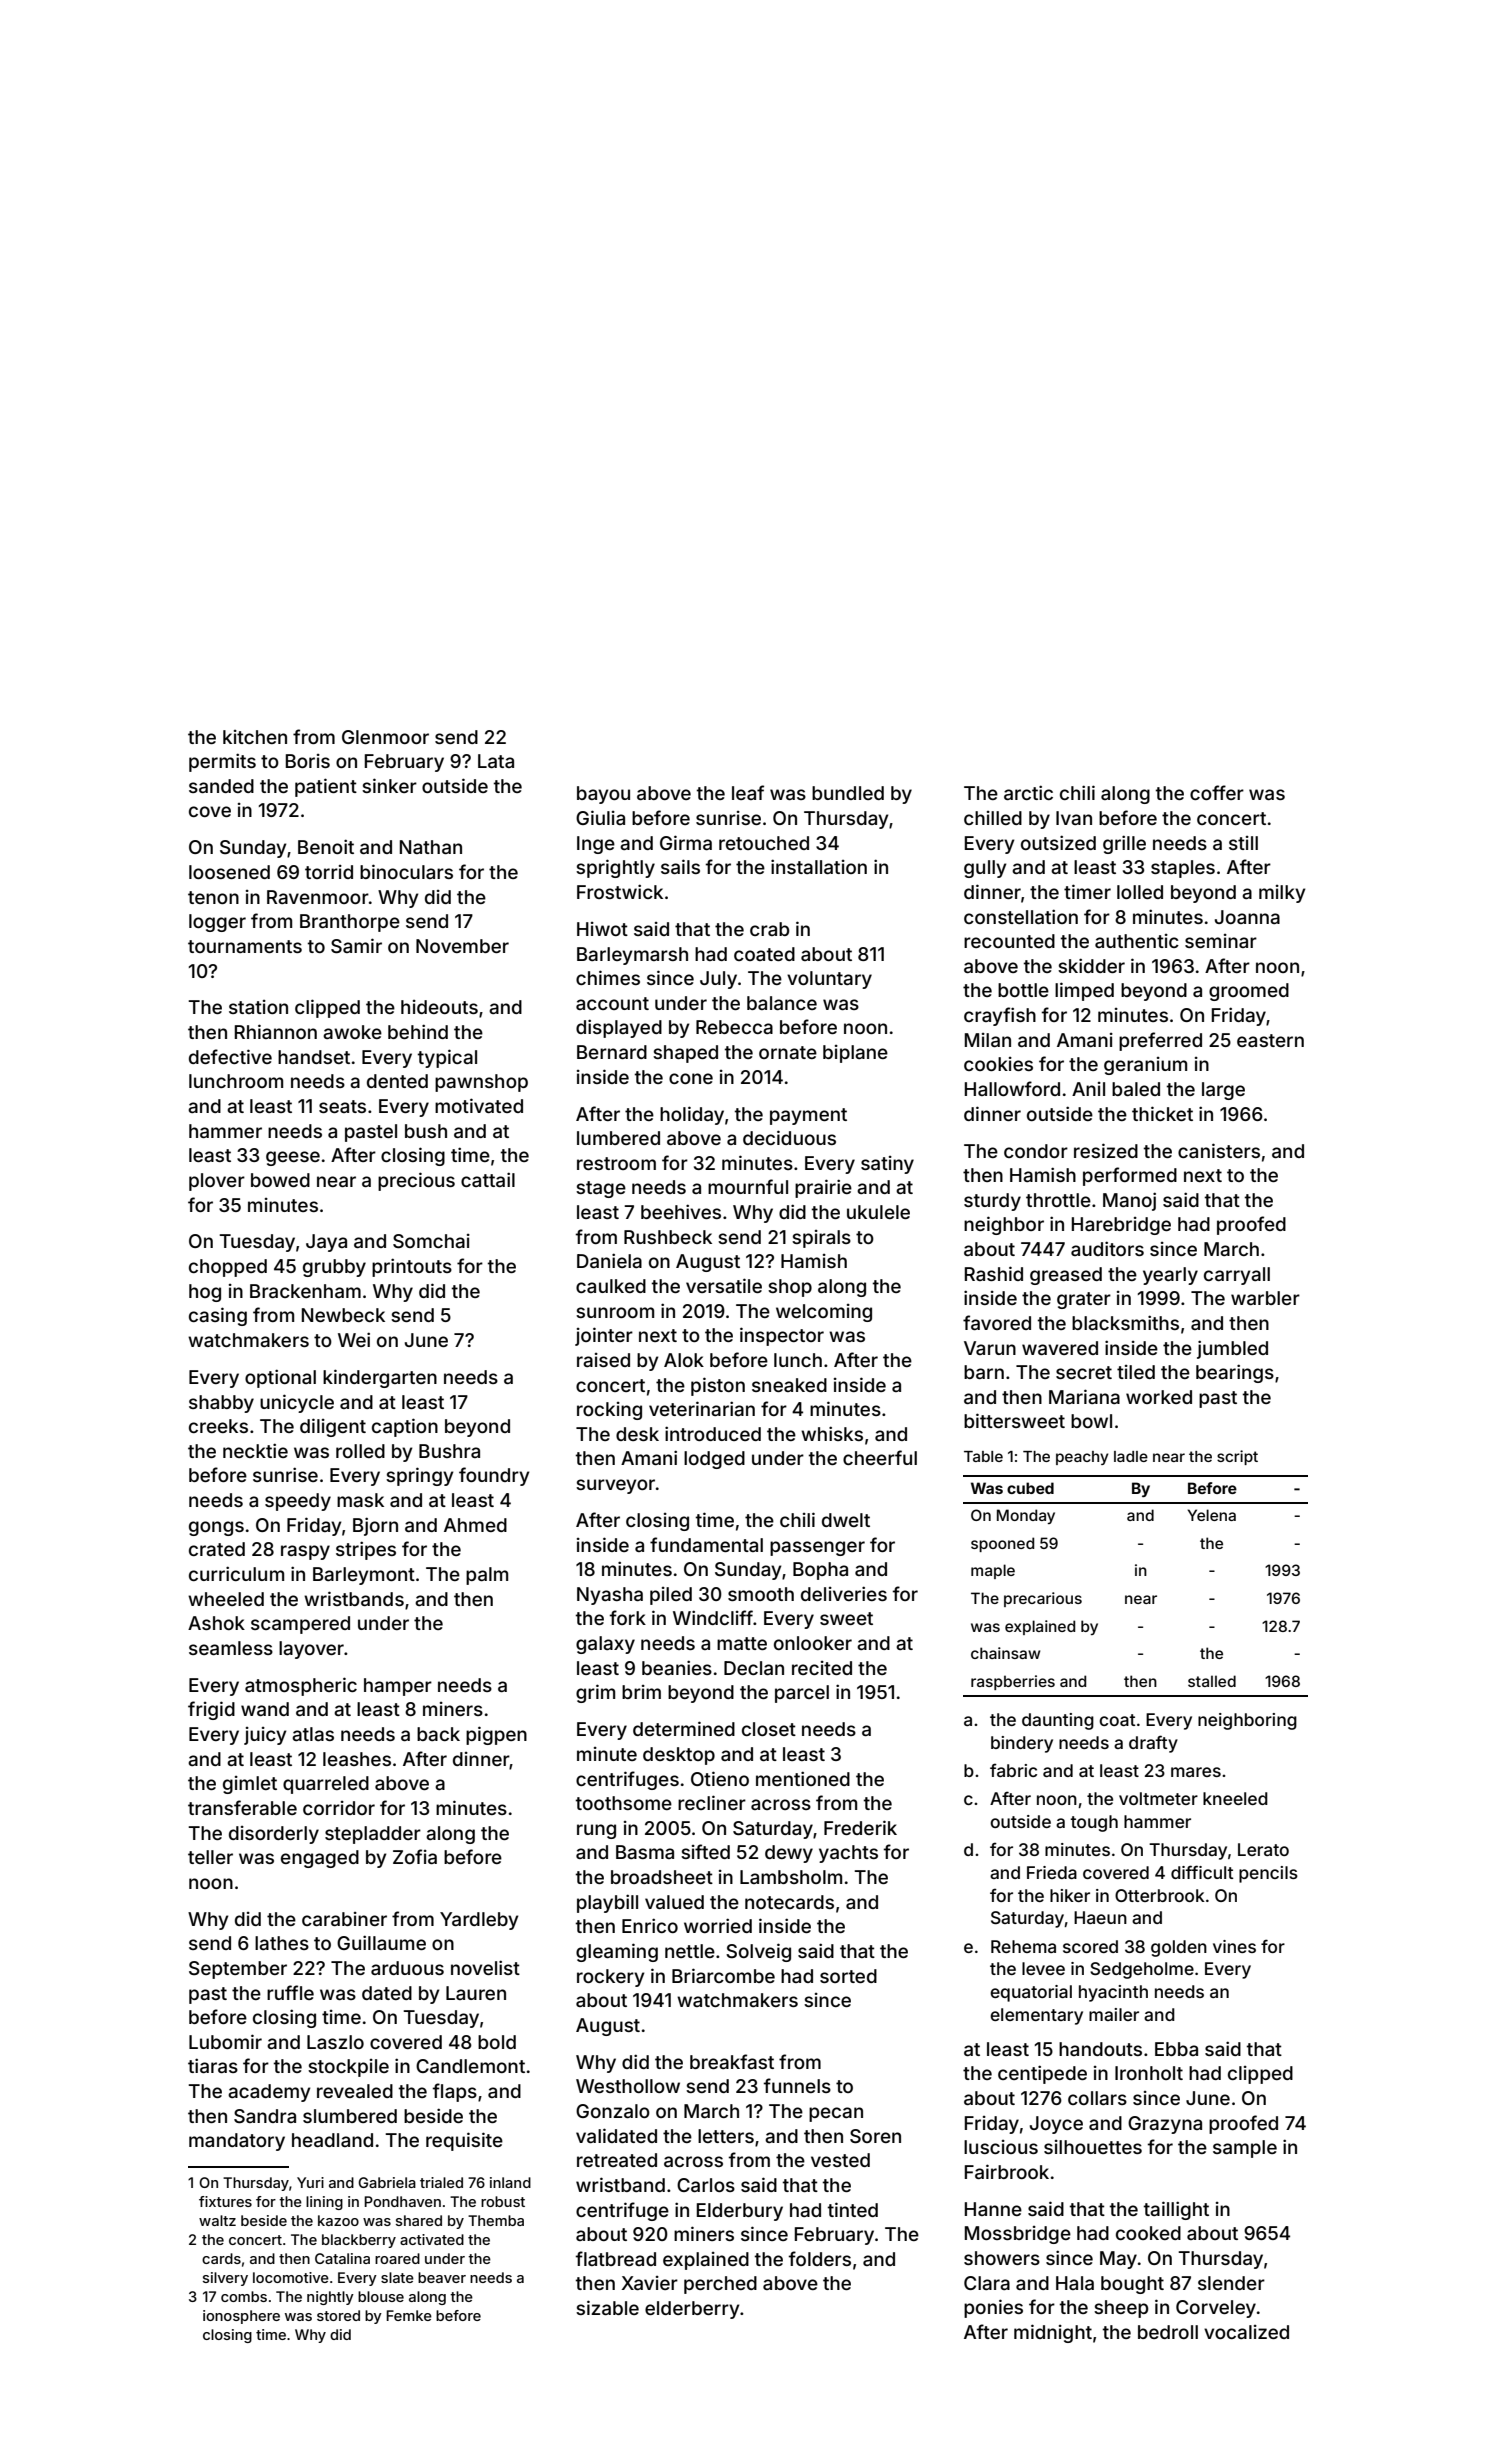 The image size is (1496, 2464). Describe the element at coordinates (385, 737) in the screenshot. I see `Glenmoor` at that location.
